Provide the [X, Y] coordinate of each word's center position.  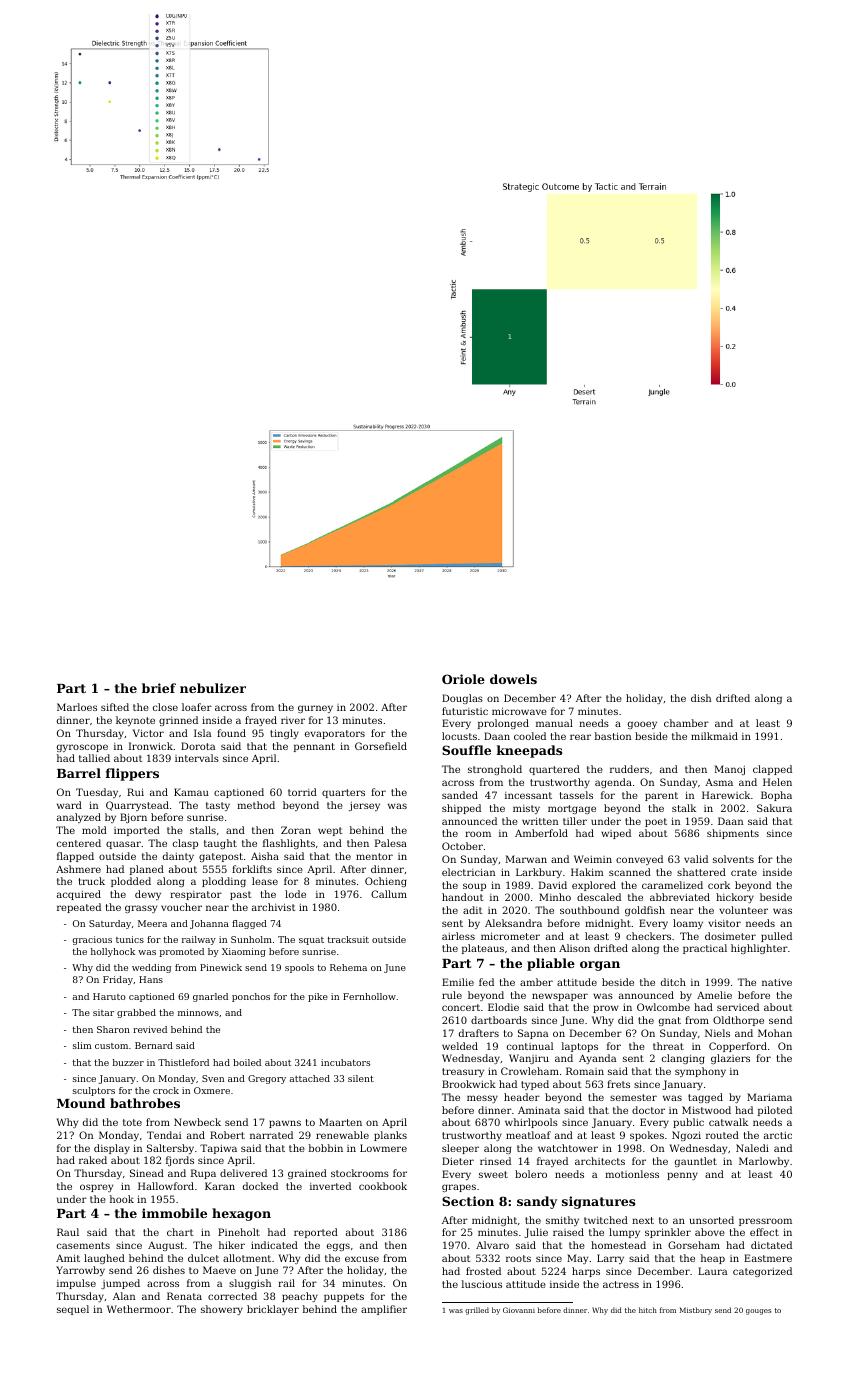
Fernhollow [369, 996]
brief [159, 688]
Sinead [147, 1173]
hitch [648, 1310]
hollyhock [113, 952]
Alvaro [492, 1245]
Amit [68, 1258]
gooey [642, 725]
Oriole [463, 679]
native [777, 982]
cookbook [383, 1186]
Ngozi [686, 1136]
